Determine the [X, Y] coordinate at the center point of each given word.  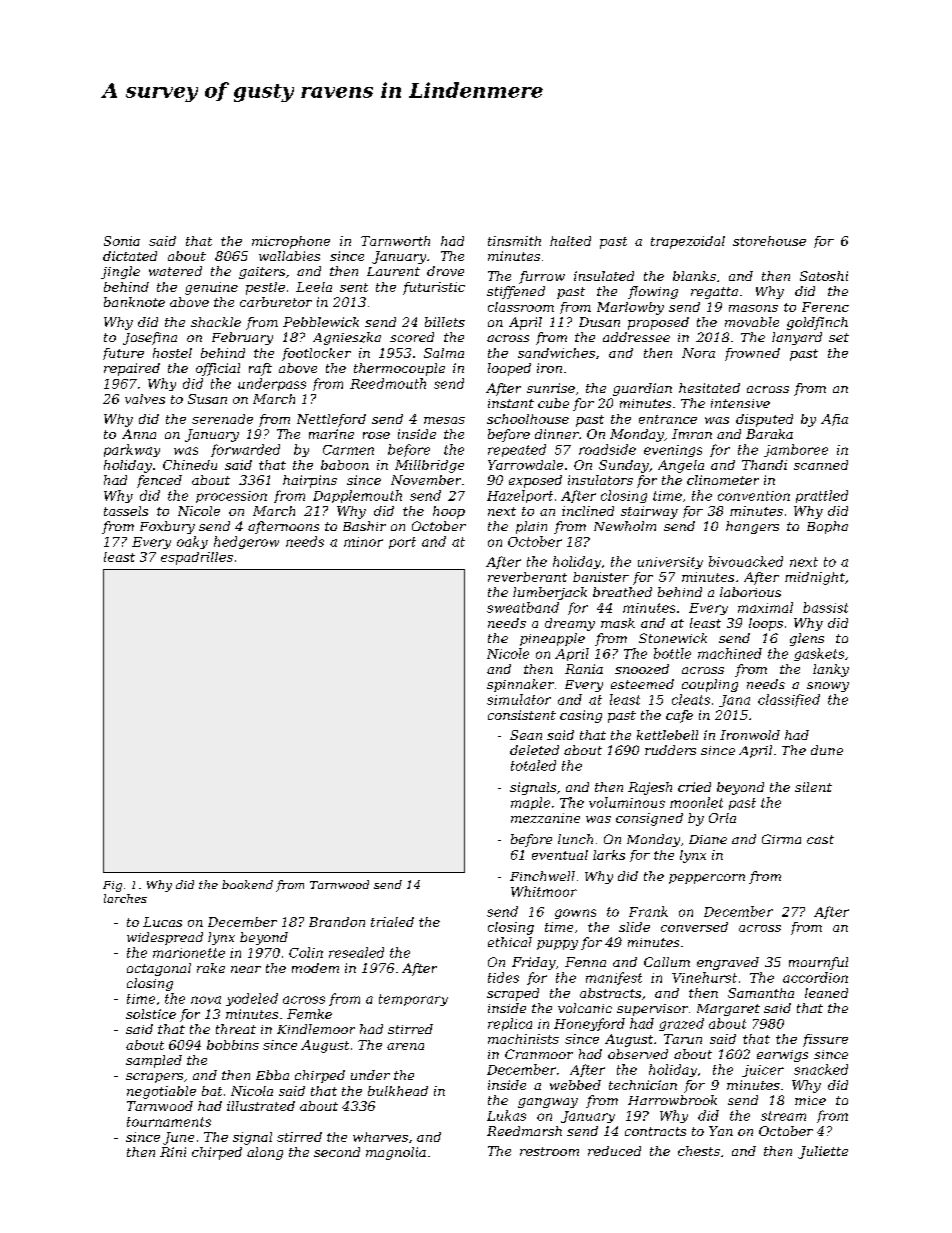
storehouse [769, 241]
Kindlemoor [316, 1029]
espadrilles [197, 558]
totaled [533, 765]
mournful [818, 963]
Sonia [122, 241]
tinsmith [514, 241]
